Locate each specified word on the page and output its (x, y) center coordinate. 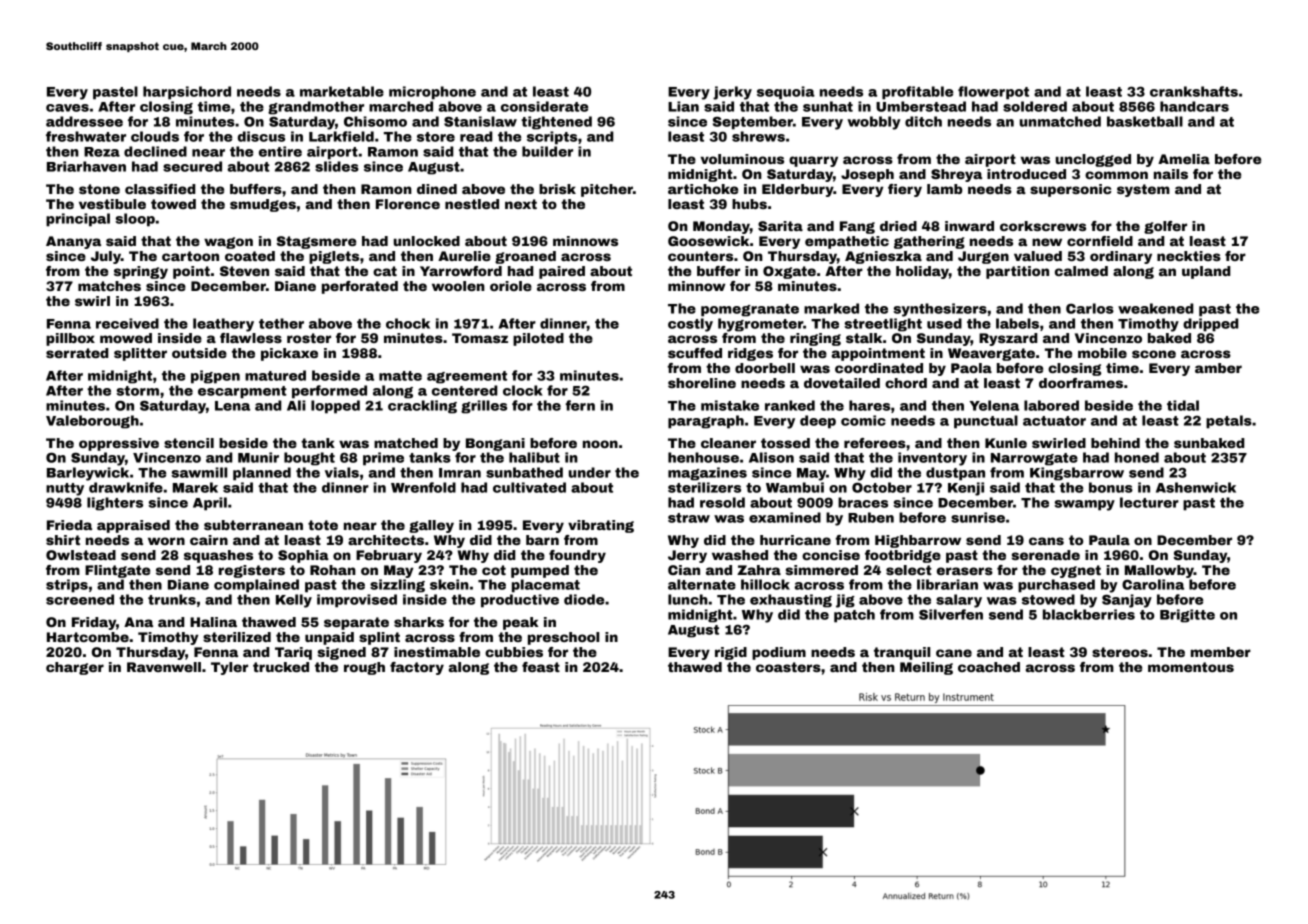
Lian (683, 106)
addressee (84, 121)
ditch (923, 121)
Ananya (73, 242)
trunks (172, 599)
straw (689, 518)
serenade (1046, 555)
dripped (1210, 325)
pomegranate (750, 310)
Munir (258, 457)
